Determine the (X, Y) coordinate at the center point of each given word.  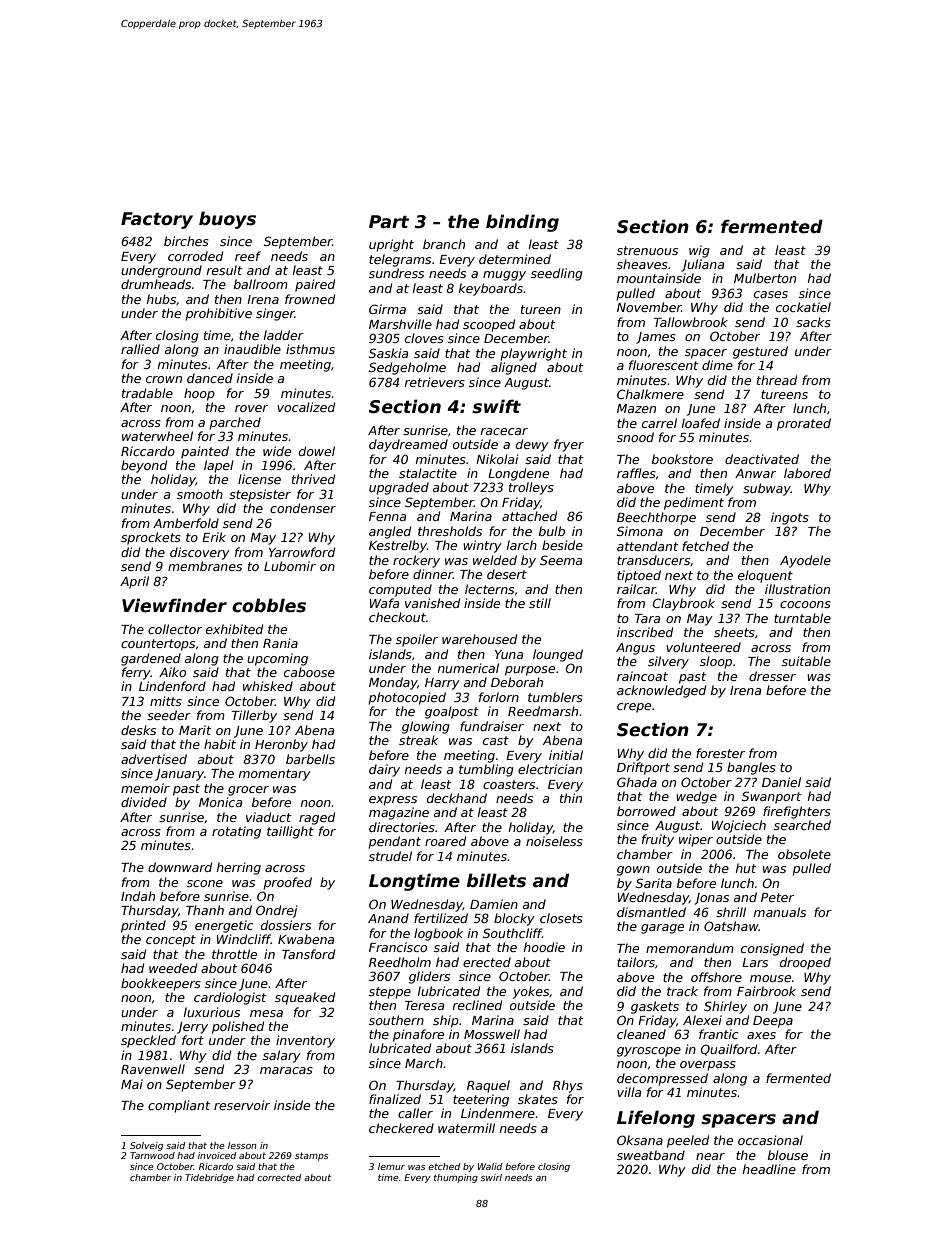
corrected (279, 1177)
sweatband (651, 1155)
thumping (456, 1178)
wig (699, 251)
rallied (140, 349)
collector (175, 629)
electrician (550, 769)
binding (522, 223)
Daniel (781, 782)
